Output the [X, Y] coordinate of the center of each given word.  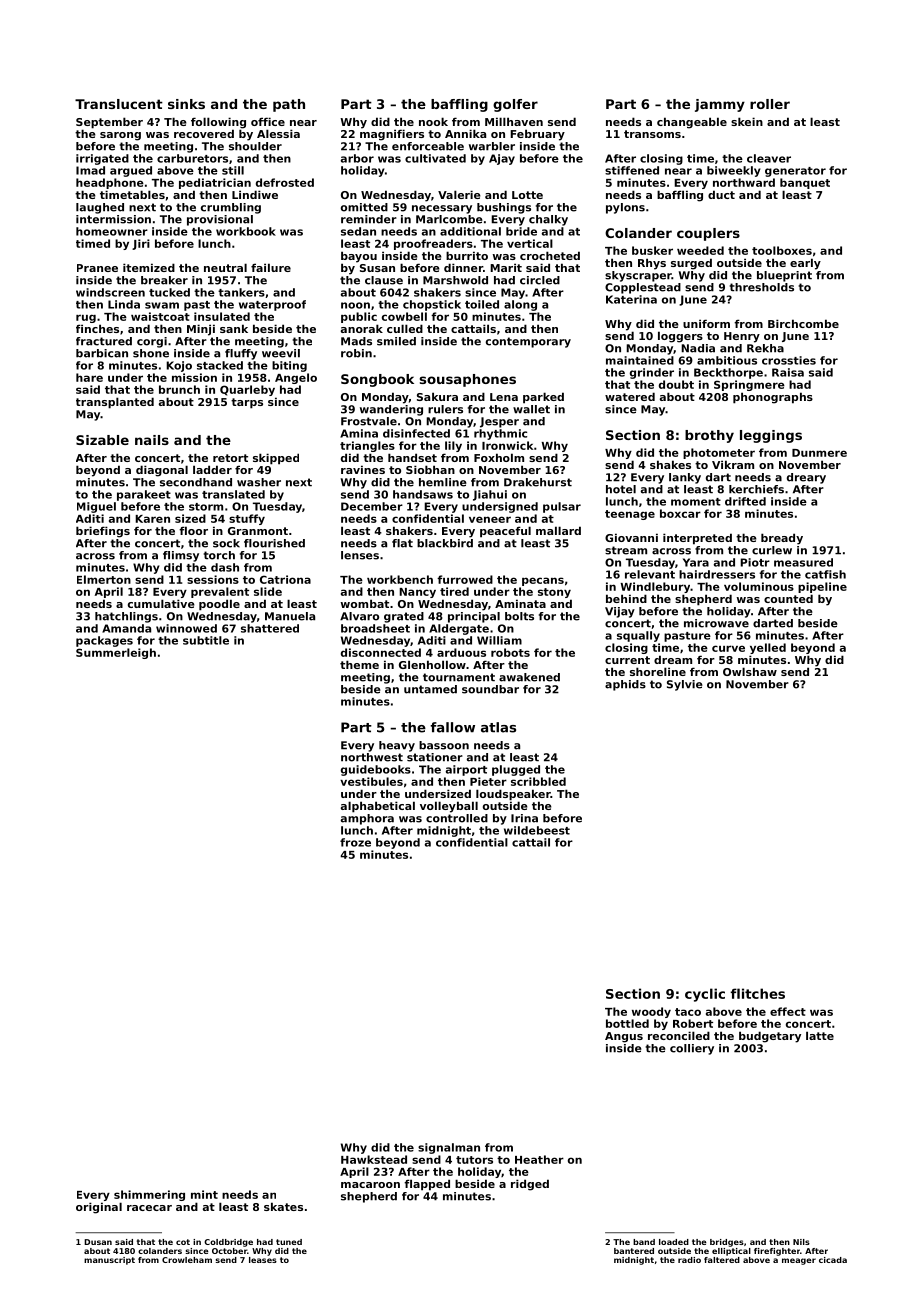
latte [820, 1035]
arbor [357, 158]
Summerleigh [116, 653]
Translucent [119, 104]
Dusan [98, 1242]
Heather [539, 1159]
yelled [768, 648]
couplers [708, 234]
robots [510, 652]
